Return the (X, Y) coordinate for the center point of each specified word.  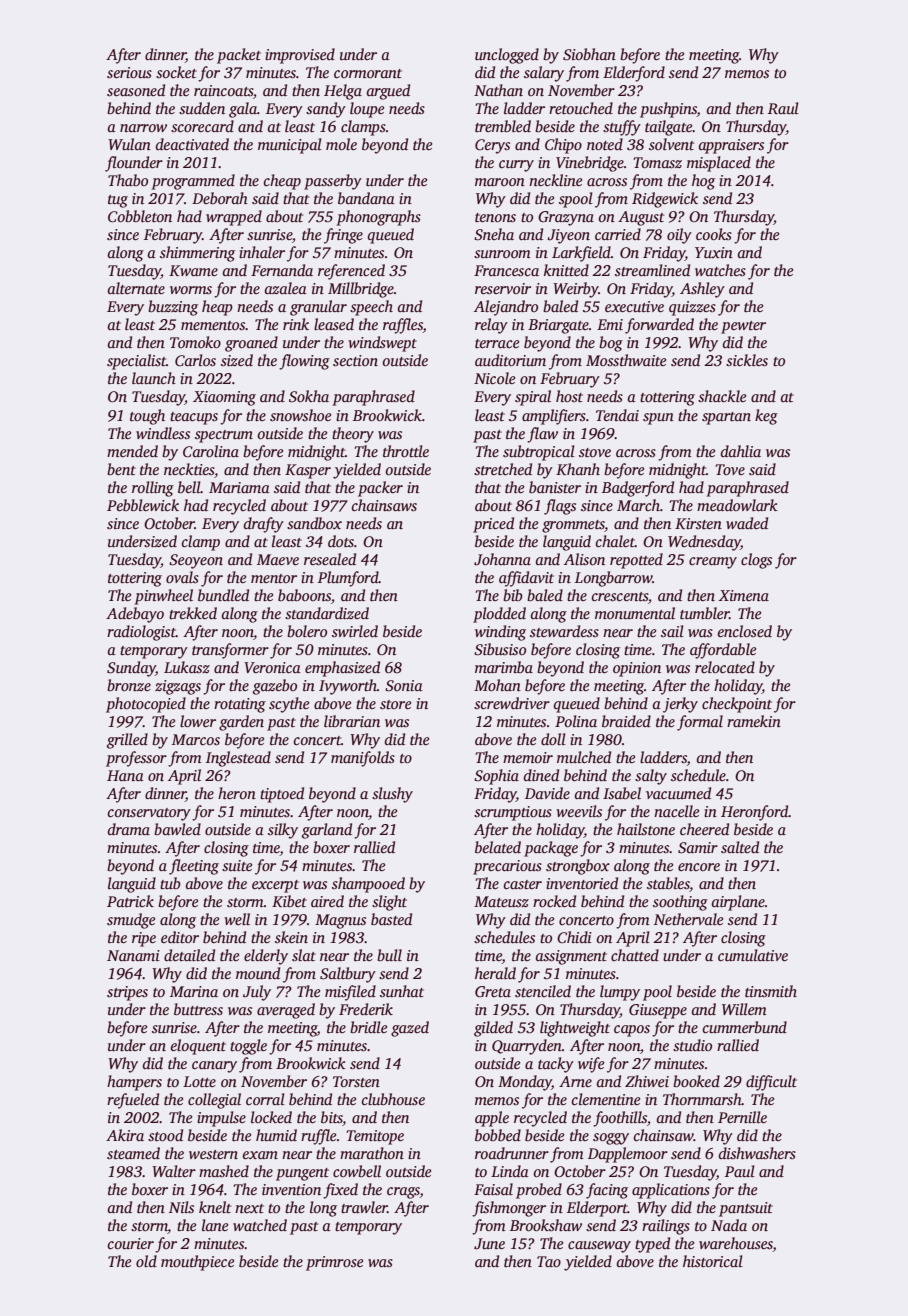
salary (544, 74)
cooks (714, 234)
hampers (134, 1083)
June (489, 1244)
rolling (153, 489)
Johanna (502, 559)
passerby (333, 182)
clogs (756, 561)
